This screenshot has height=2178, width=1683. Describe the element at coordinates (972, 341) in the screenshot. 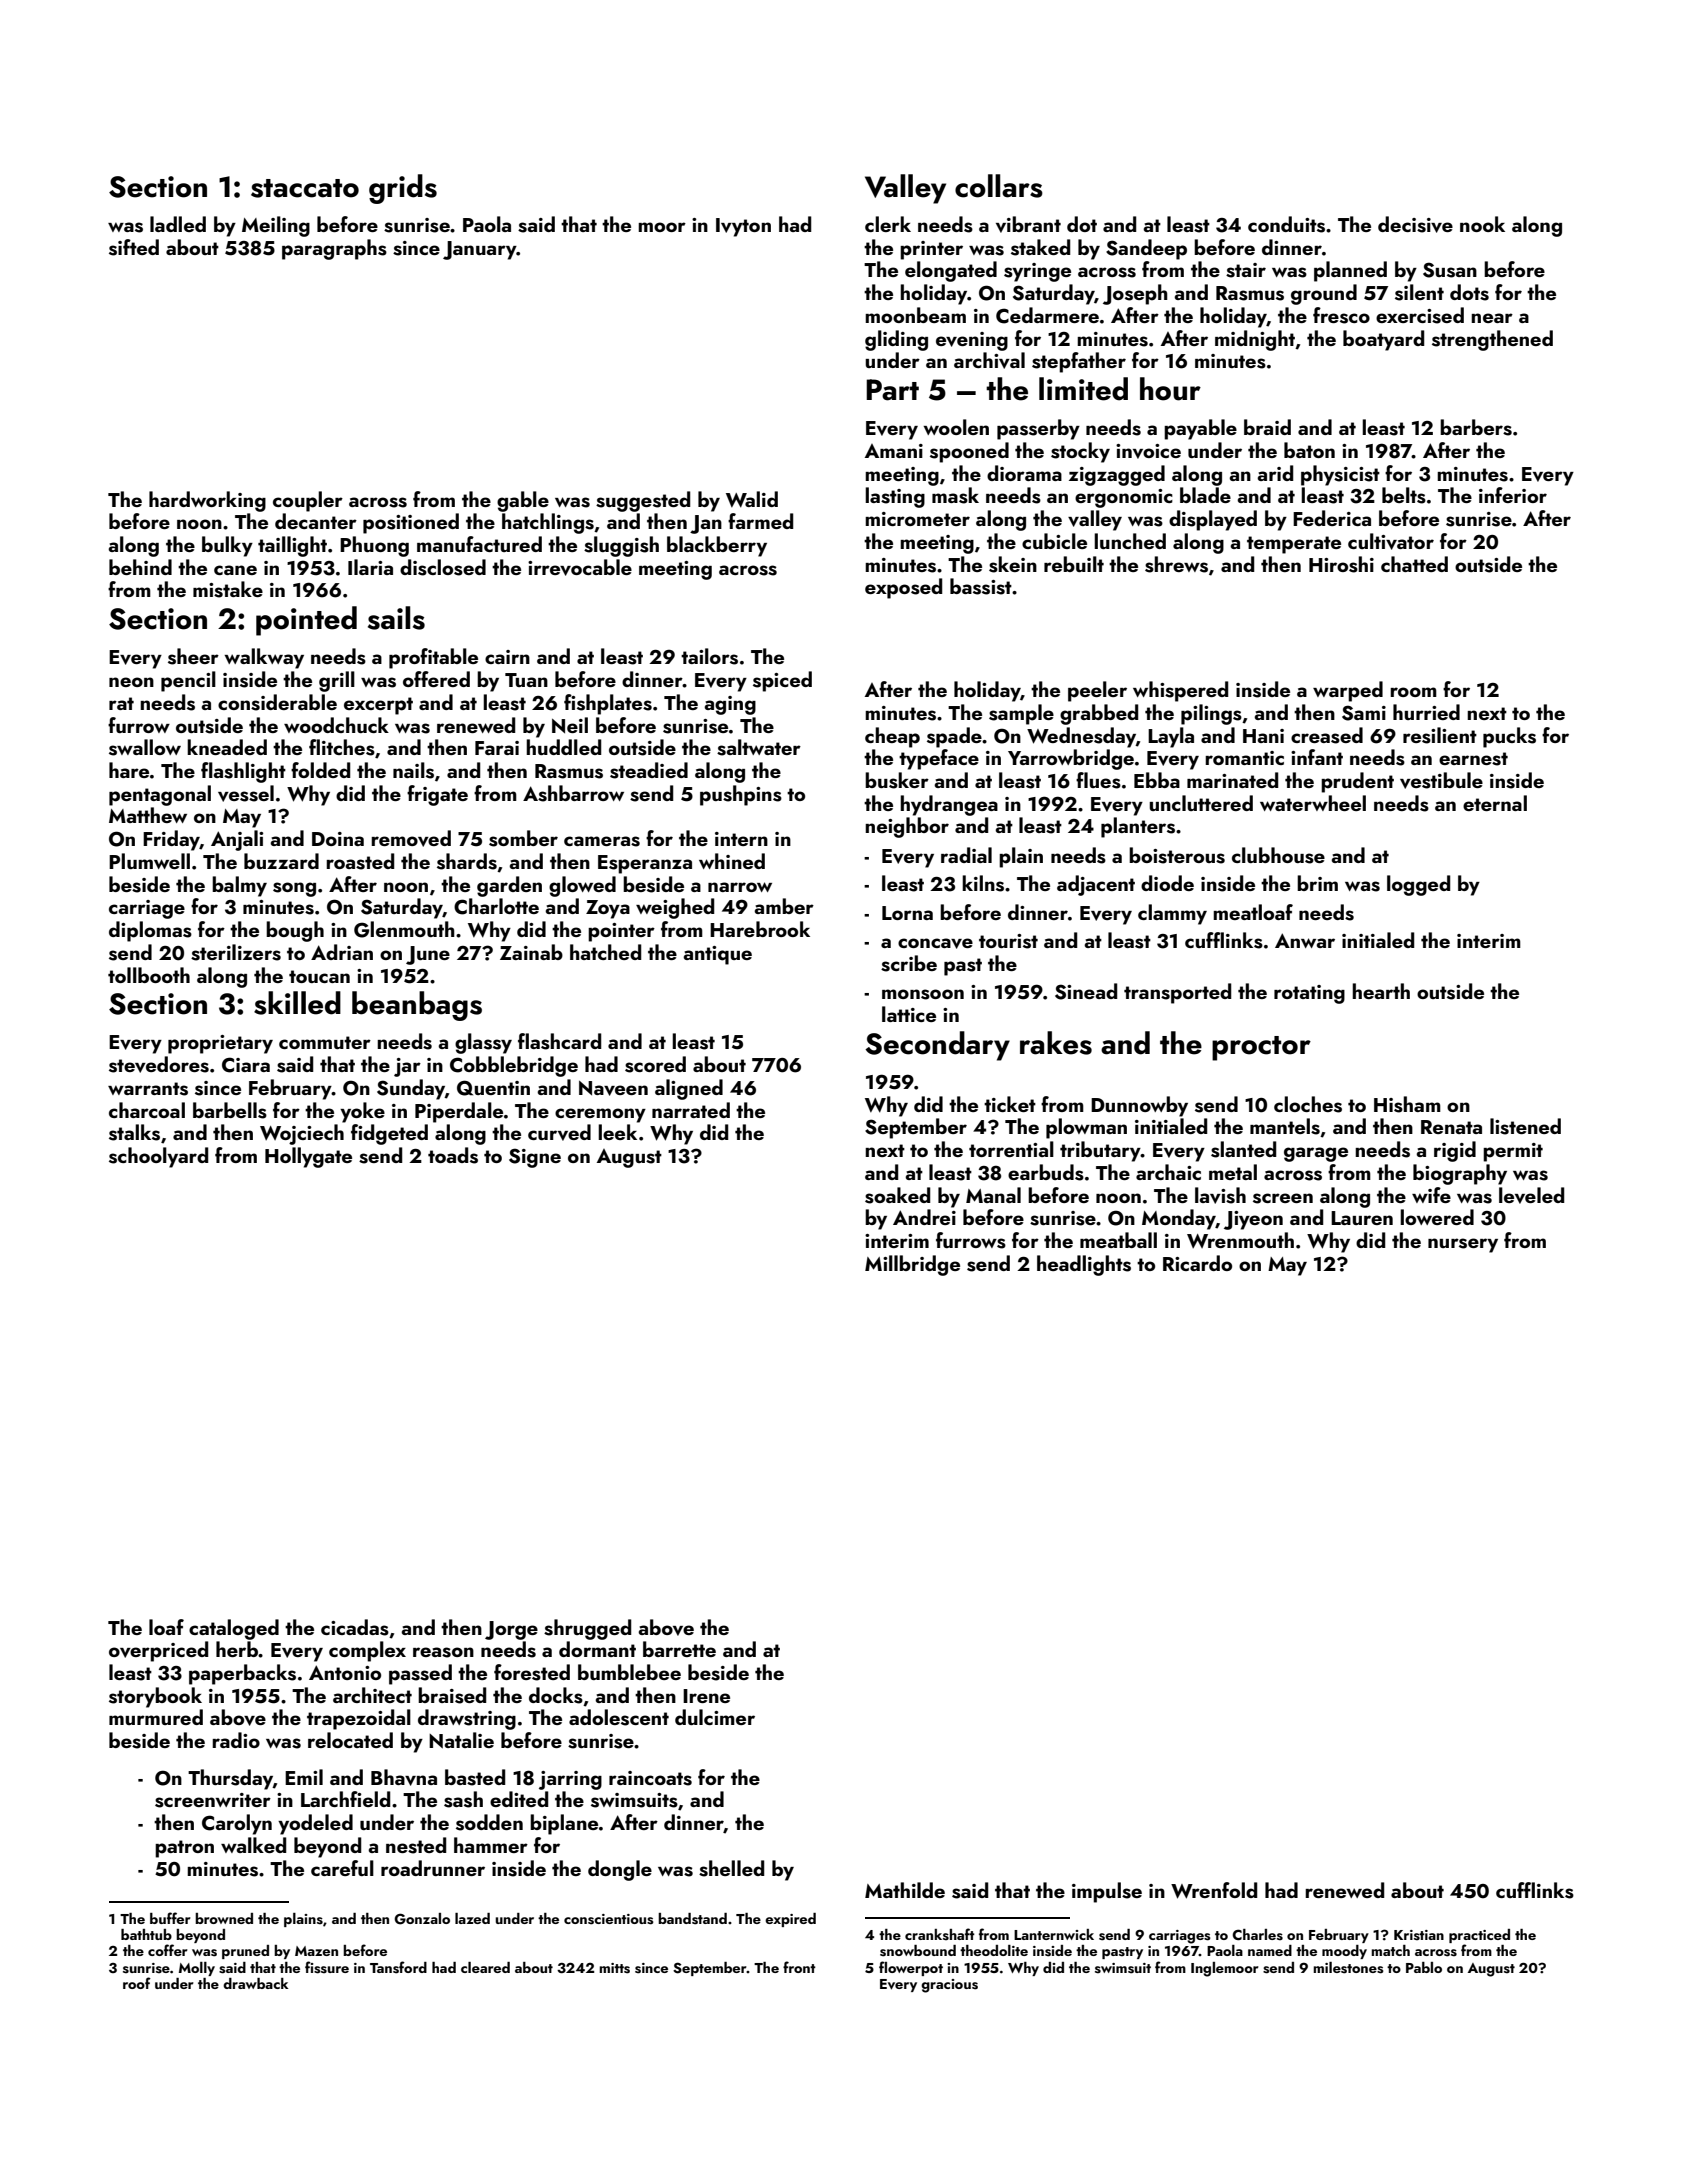

I see `evening` at that location.
